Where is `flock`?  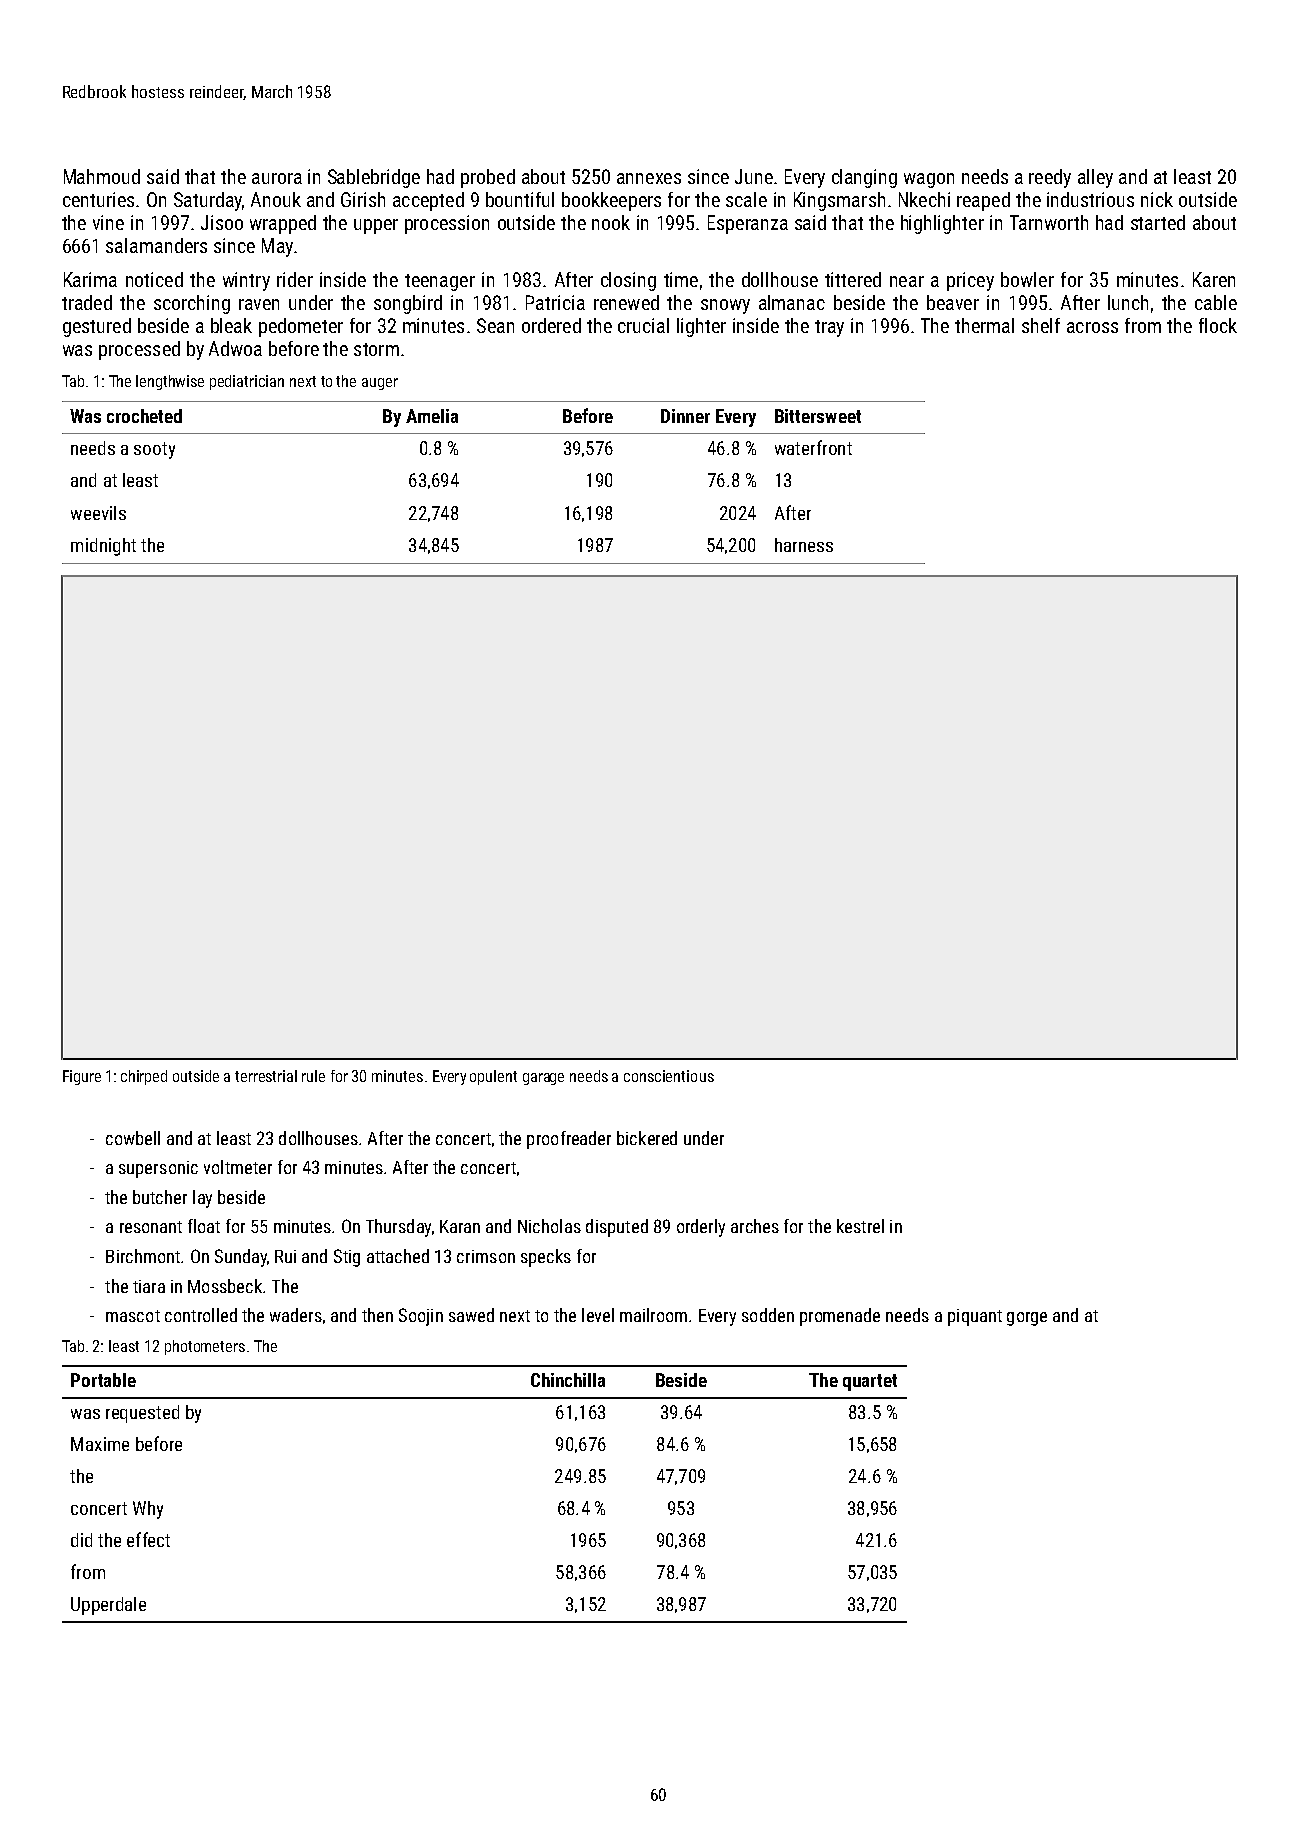
flock is located at coordinates (1218, 325).
